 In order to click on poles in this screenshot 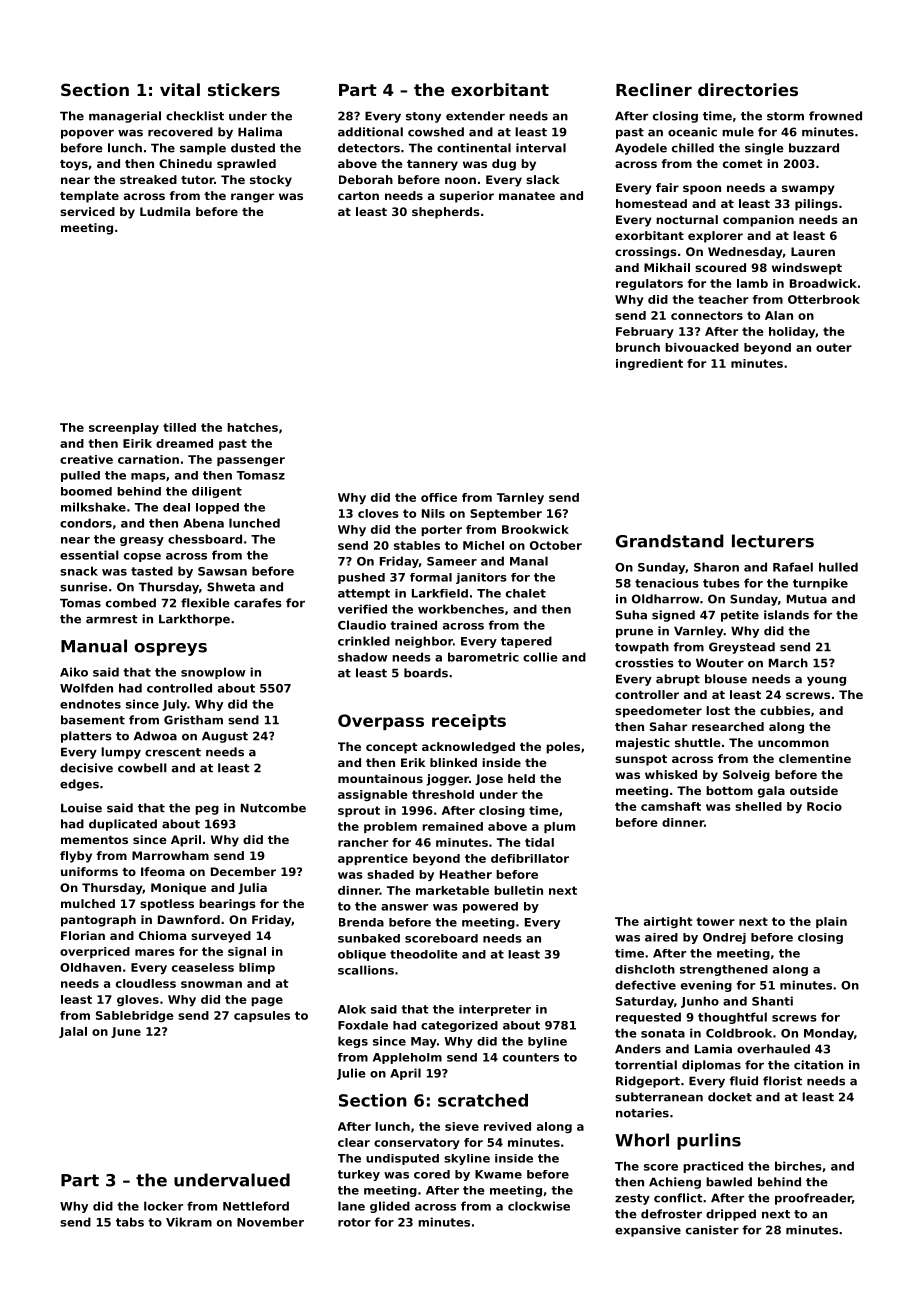, I will do `click(563, 748)`.
